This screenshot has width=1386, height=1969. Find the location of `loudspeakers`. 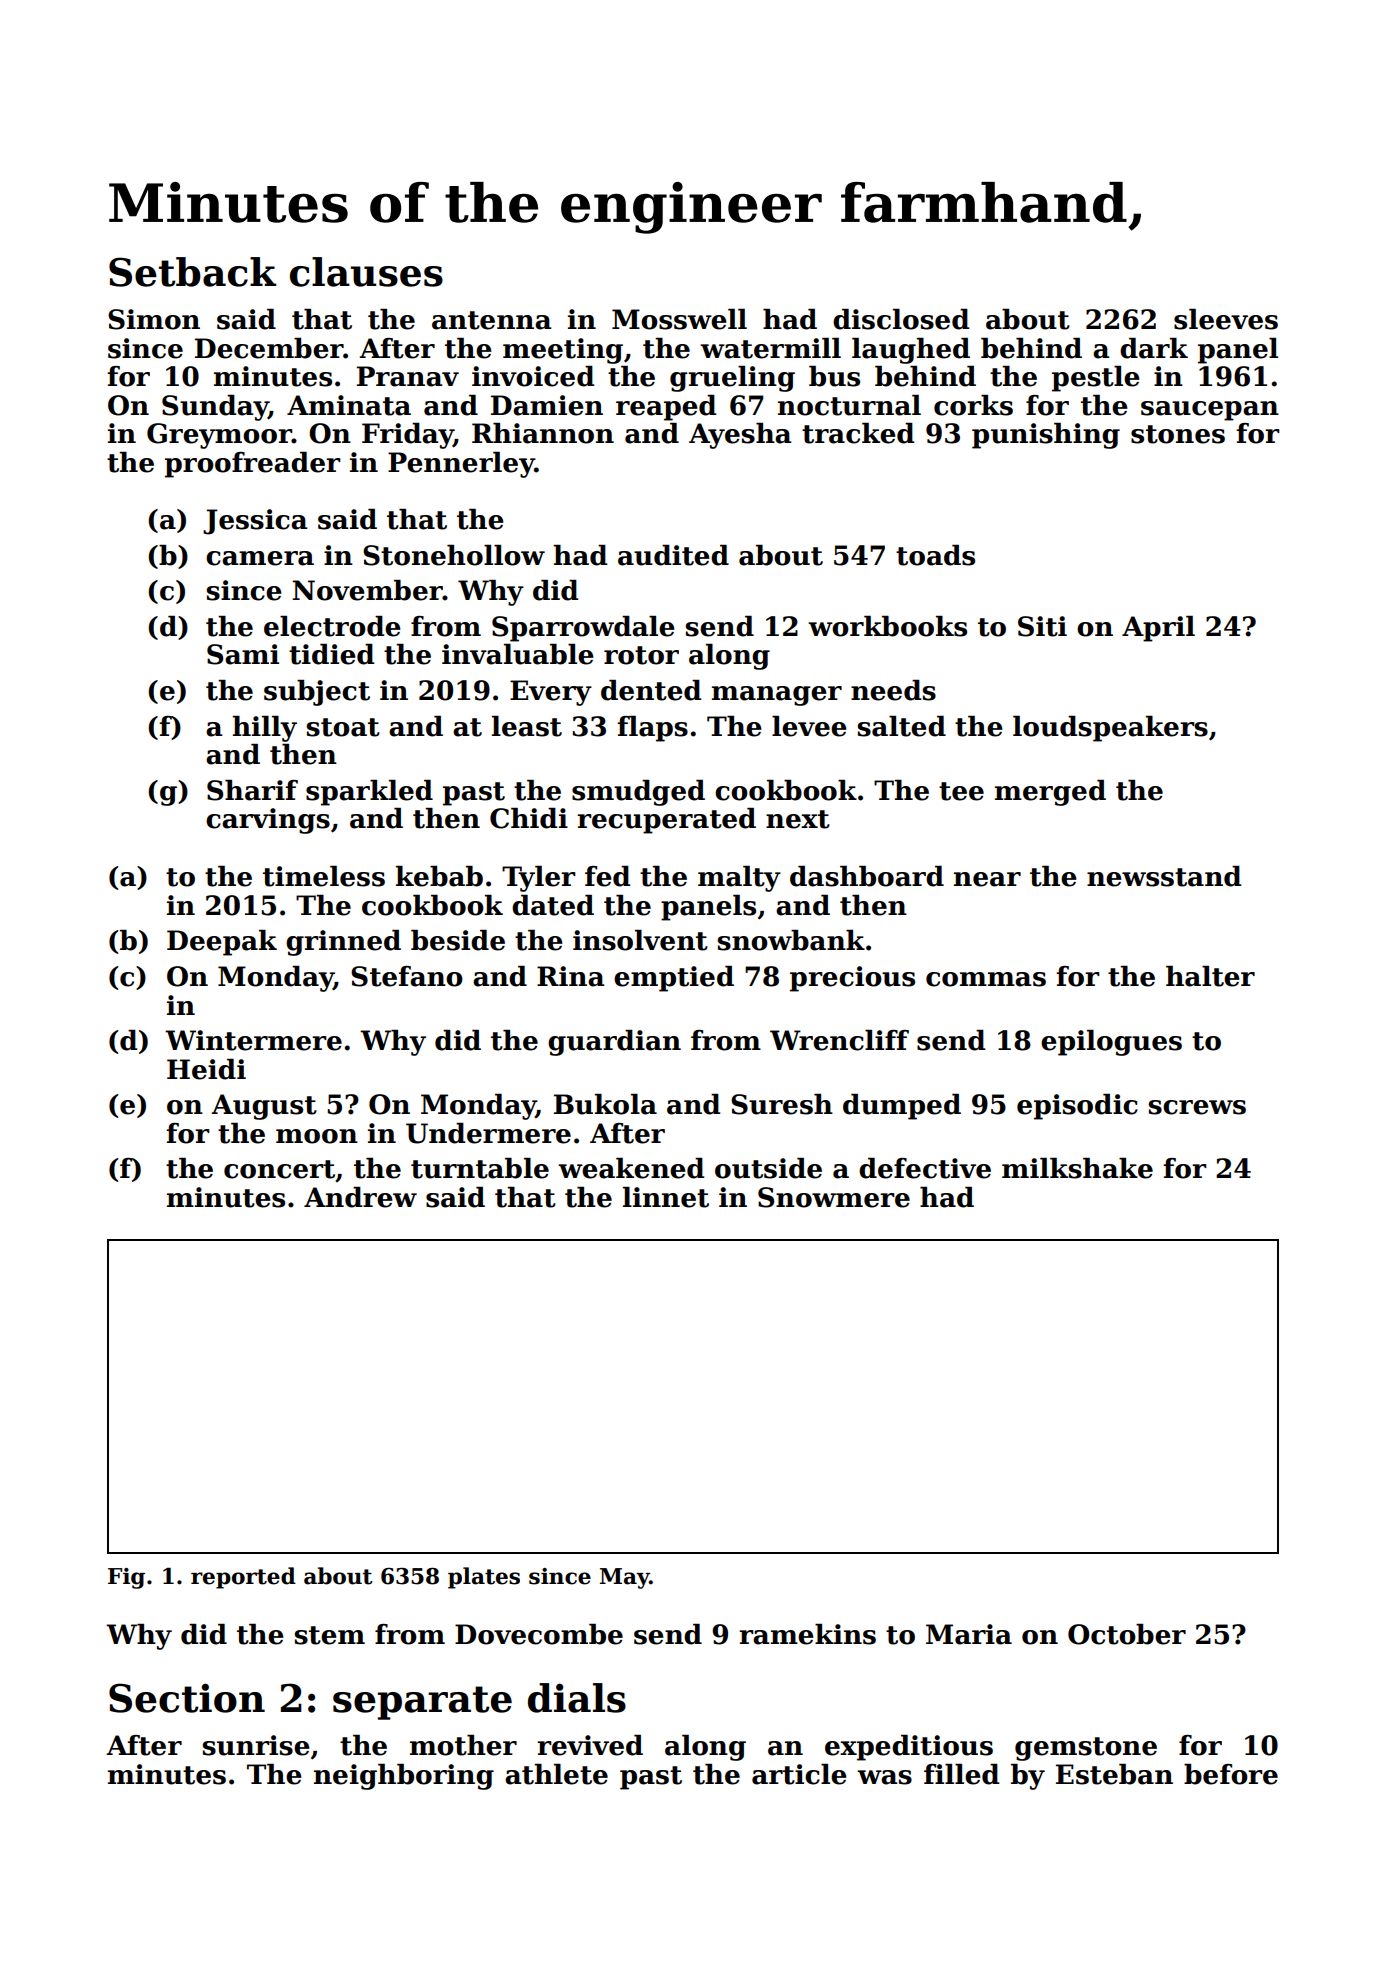

loudspeakers is located at coordinates (1110, 729).
